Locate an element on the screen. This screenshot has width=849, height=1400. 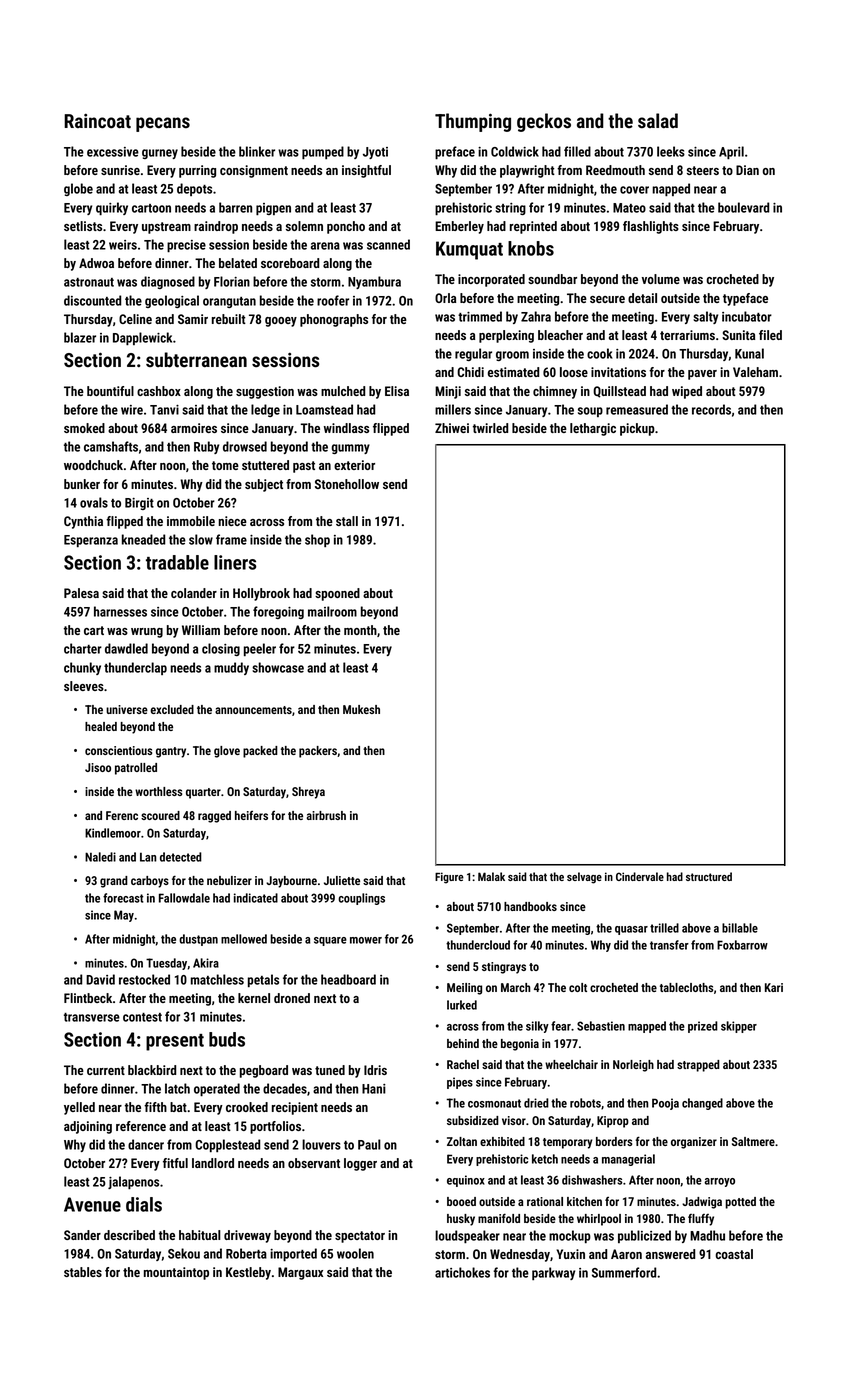
packed is located at coordinates (260, 752).
